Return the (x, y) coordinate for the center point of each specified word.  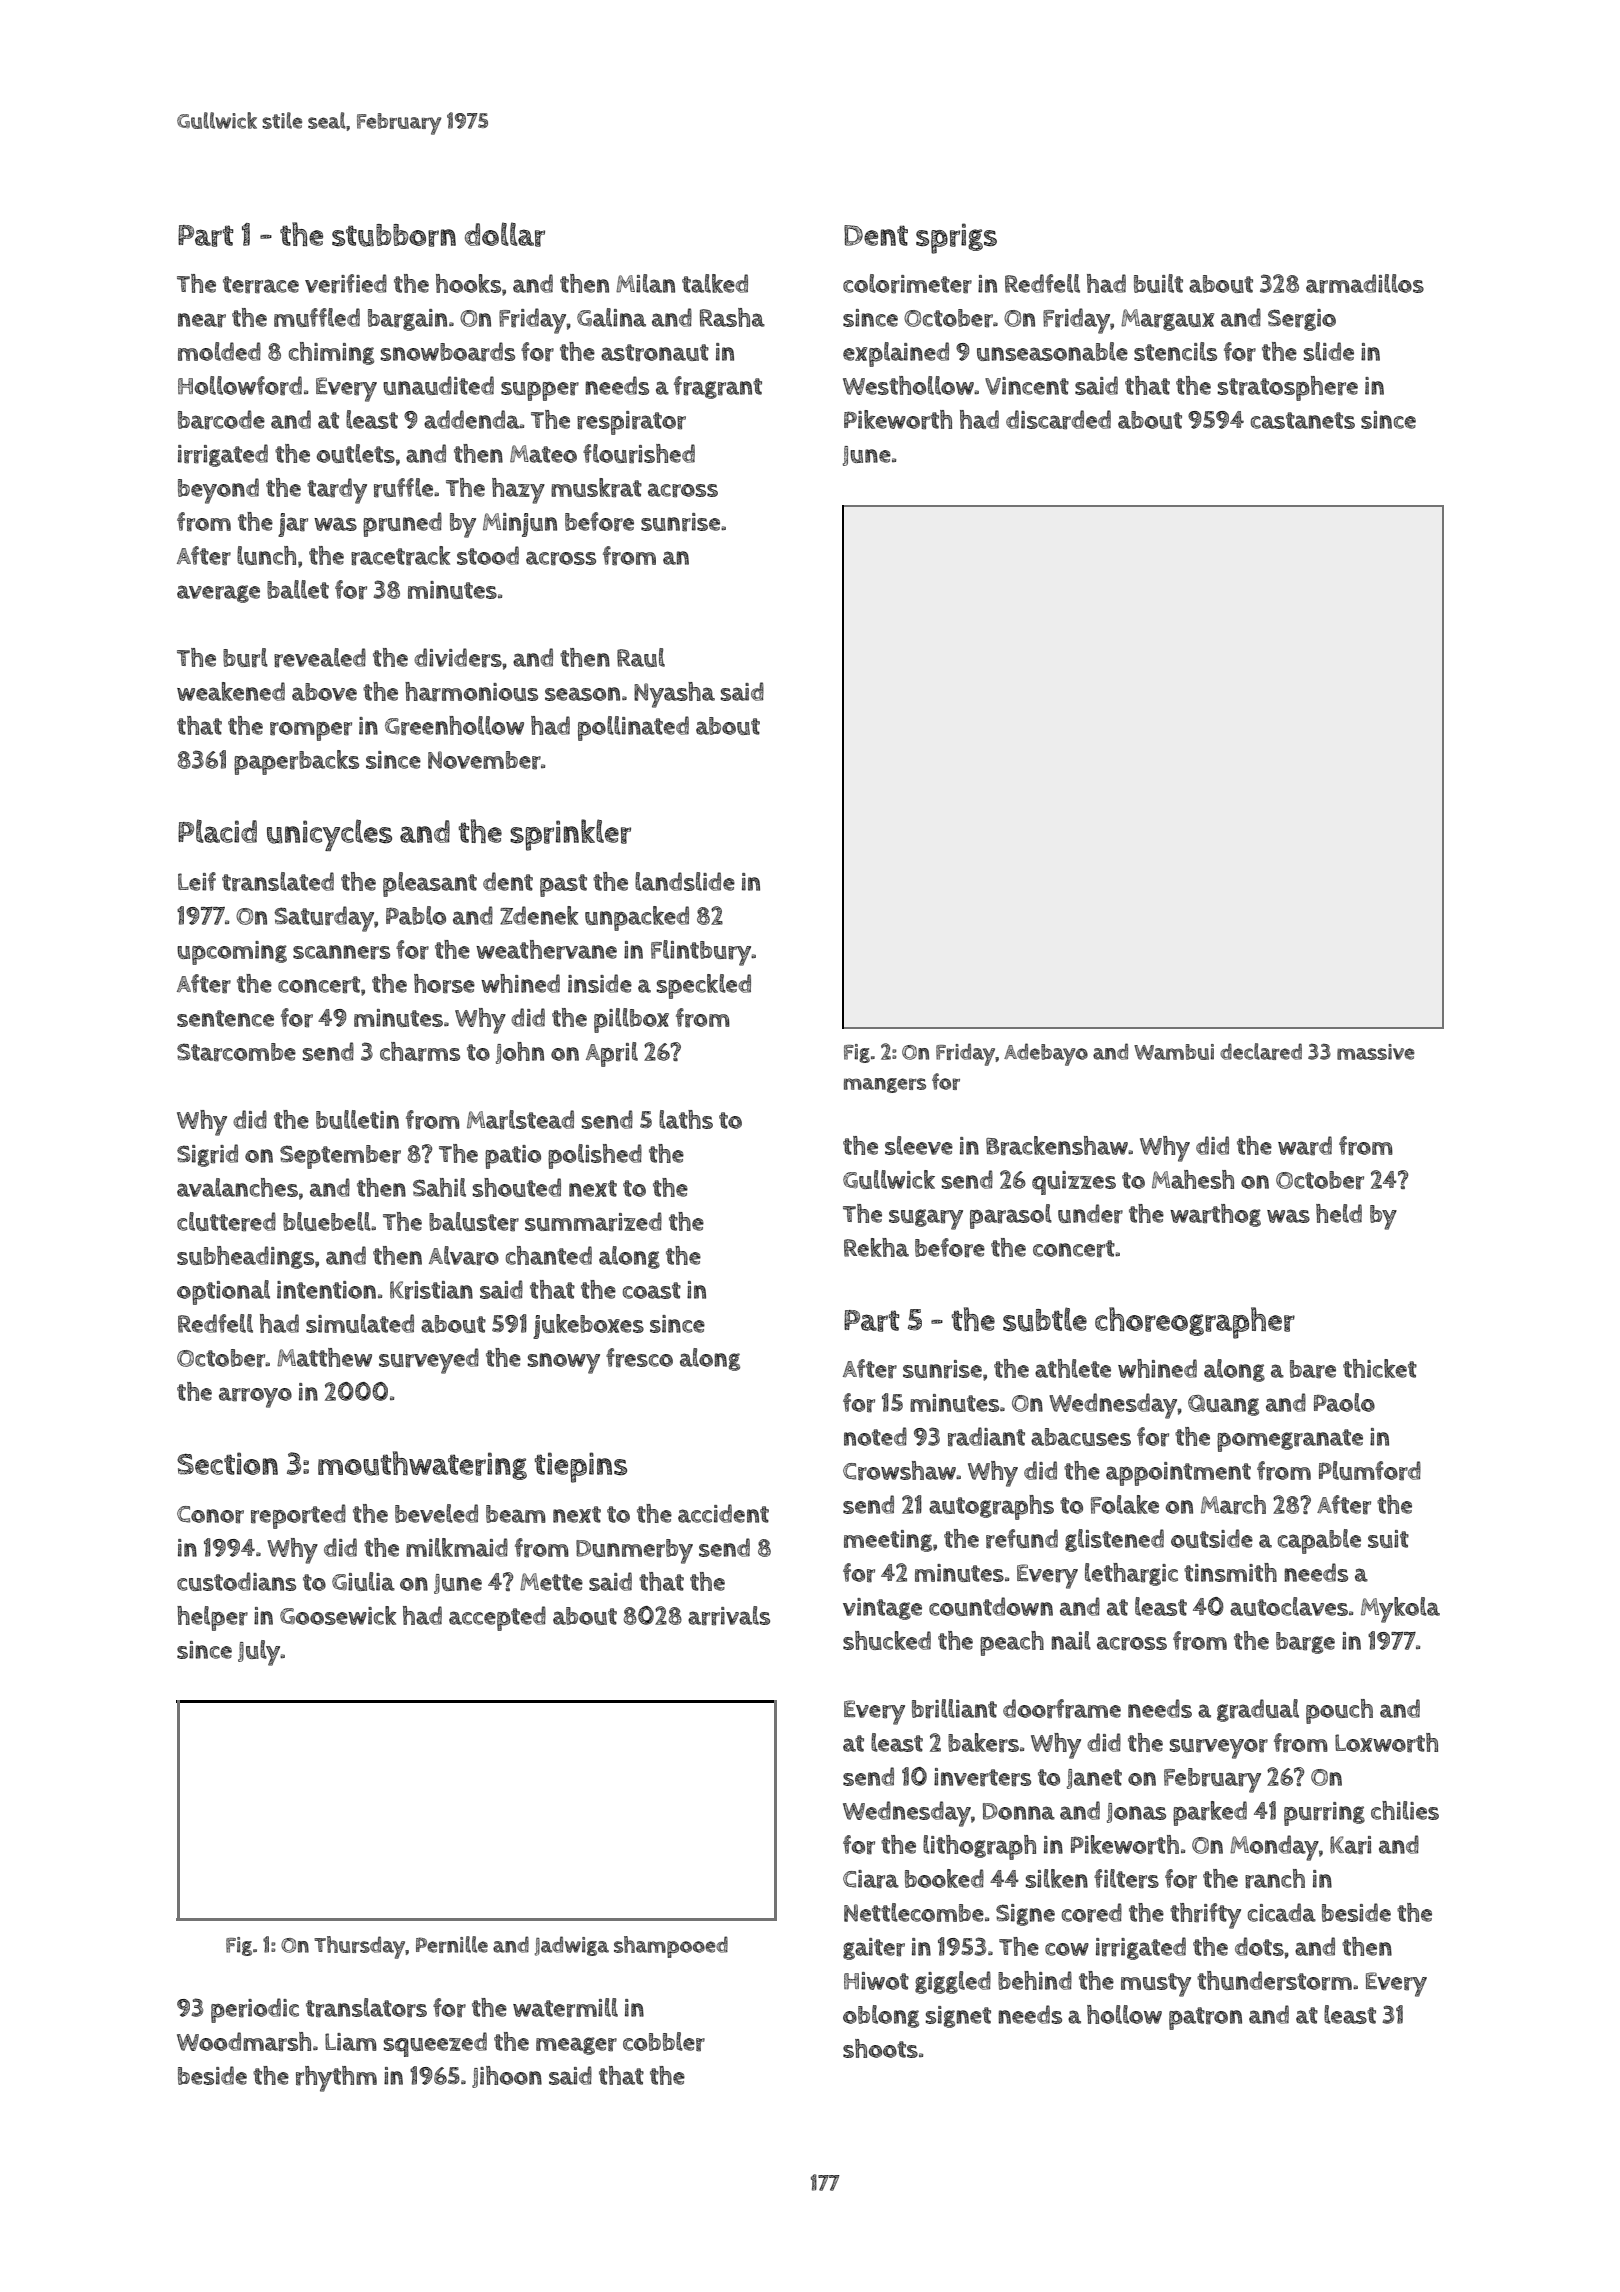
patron (1205, 2018)
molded (219, 351)
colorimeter (907, 284)
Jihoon (507, 2077)
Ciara (871, 1879)
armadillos (1365, 284)
